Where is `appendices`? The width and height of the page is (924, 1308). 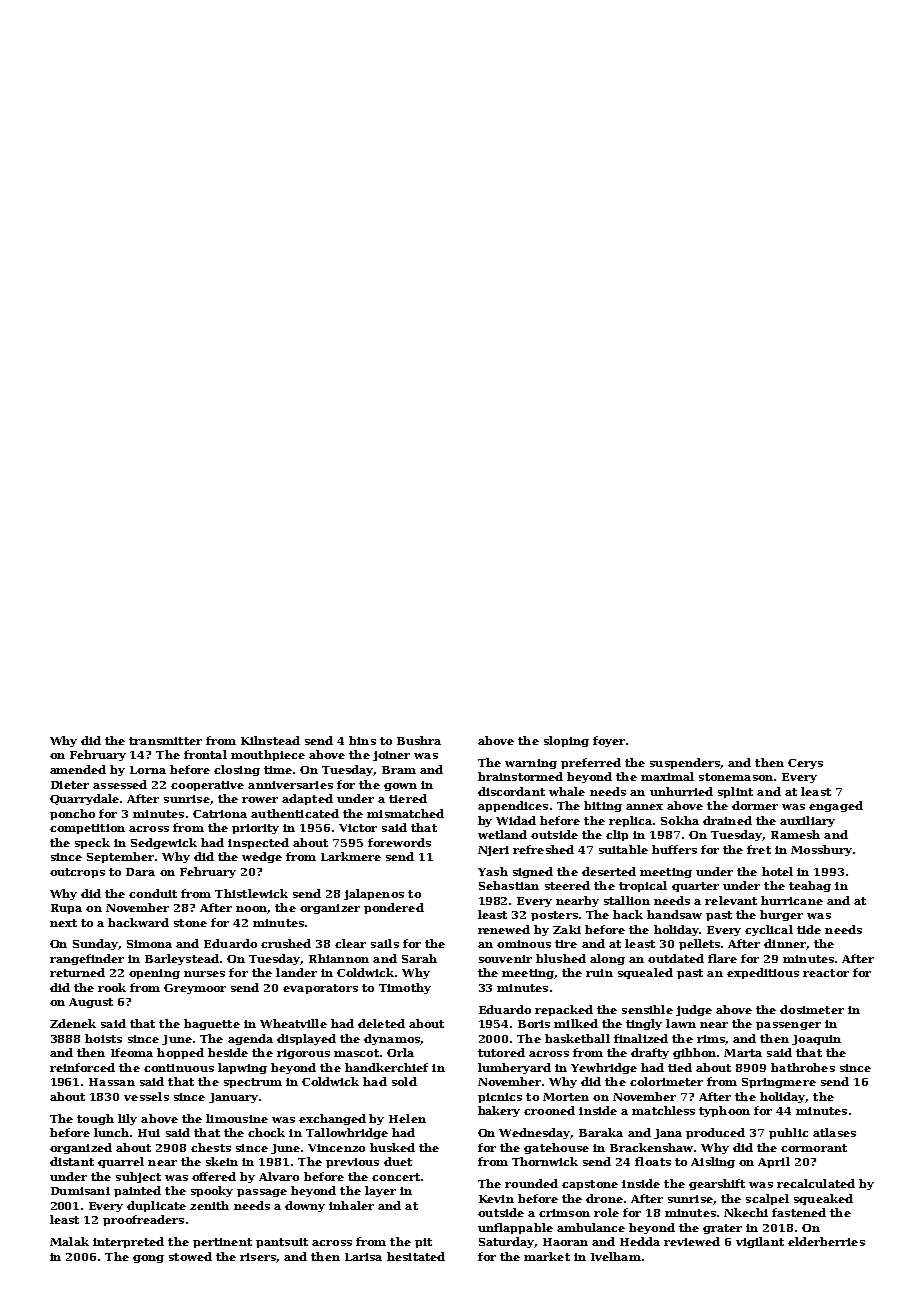 appendices is located at coordinates (513, 806).
